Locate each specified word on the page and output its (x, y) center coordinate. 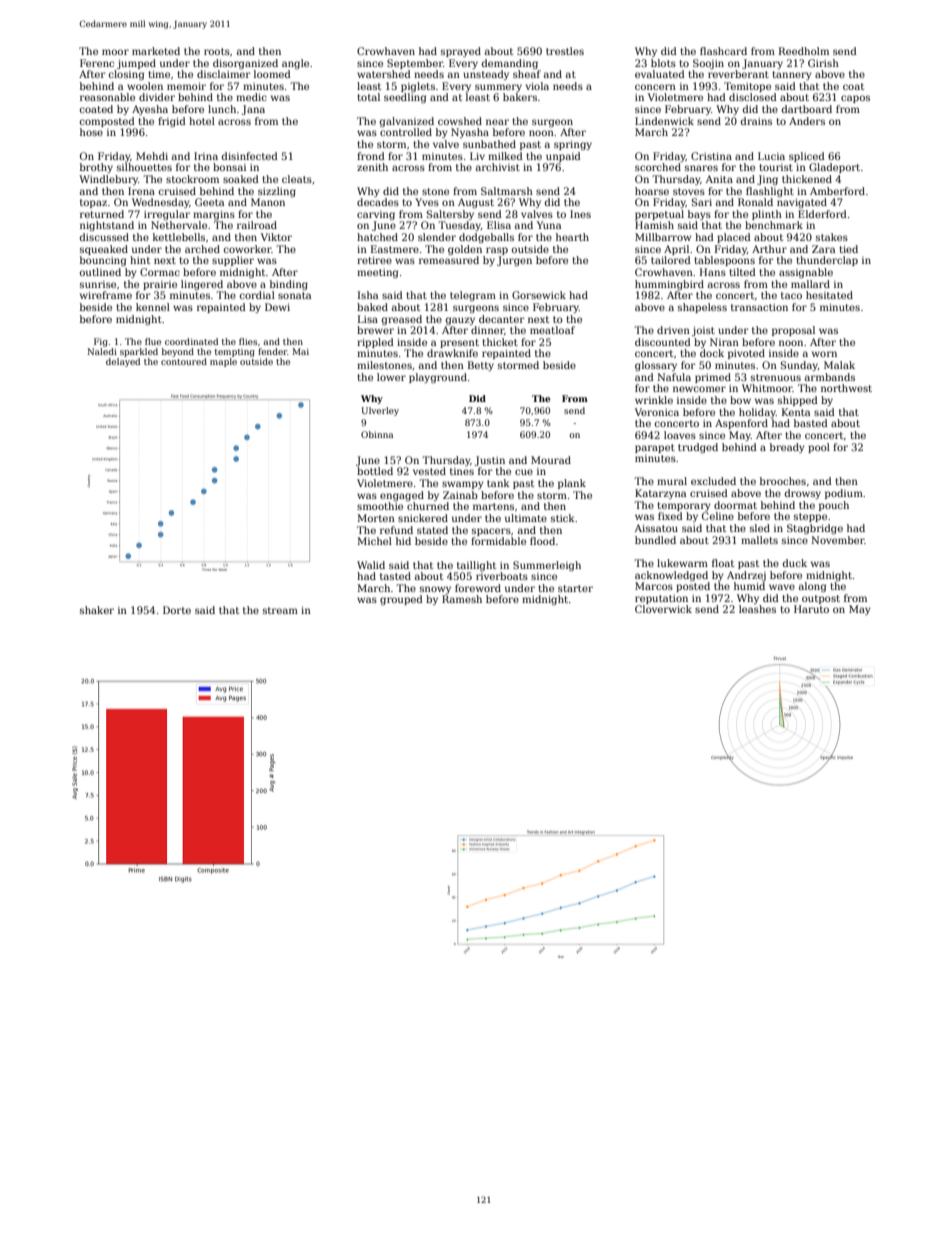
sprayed (461, 52)
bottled (375, 471)
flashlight (770, 192)
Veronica (657, 412)
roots (217, 51)
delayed (123, 362)
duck (794, 563)
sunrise (98, 284)
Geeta (209, 202)
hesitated (829, 295)
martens (493, 506)
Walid (371, 565)
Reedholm (804, 51)
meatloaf (552, 330)
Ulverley (380, 411)
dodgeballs (486, 238)
